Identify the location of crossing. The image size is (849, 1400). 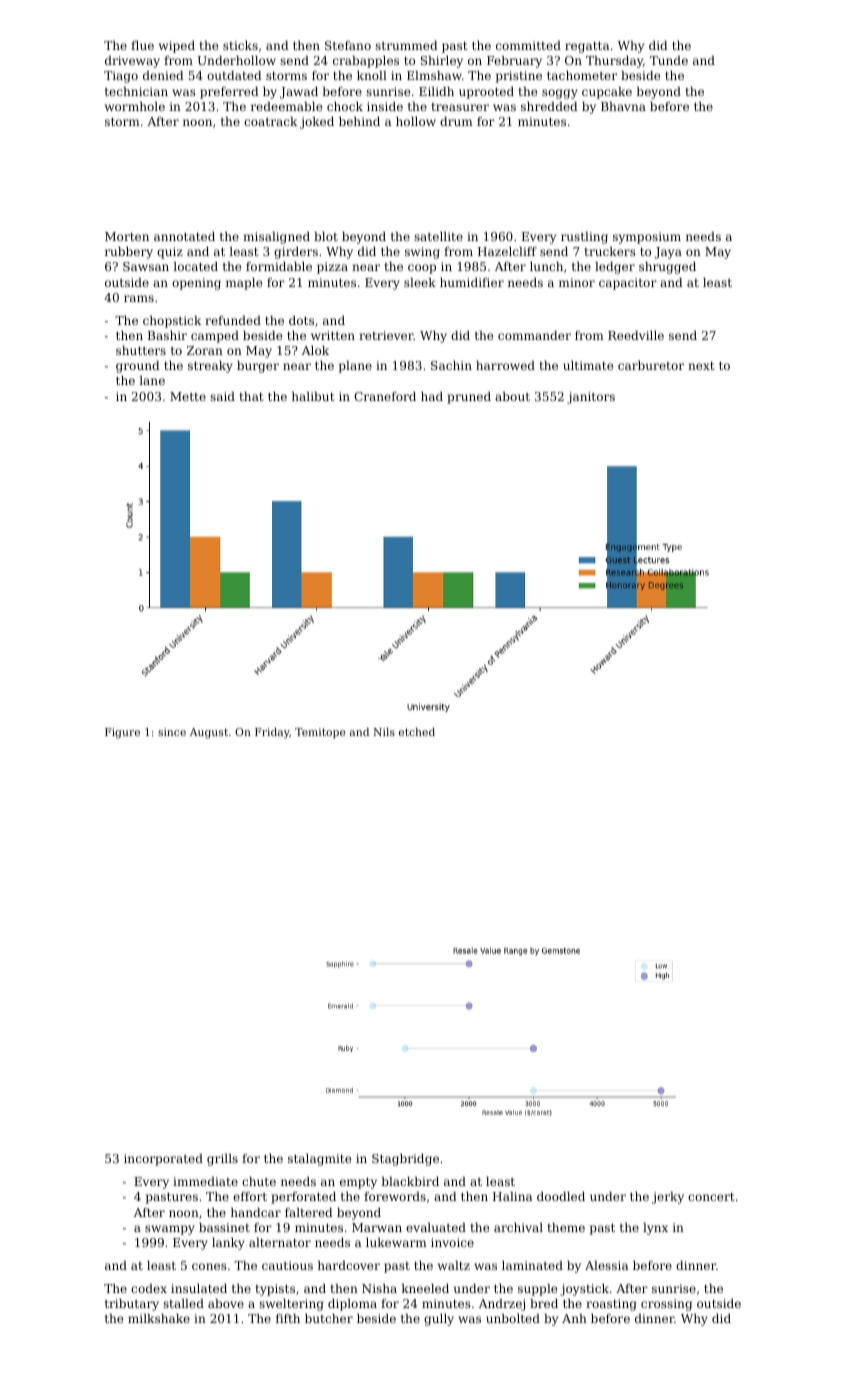
(666, 1305).
